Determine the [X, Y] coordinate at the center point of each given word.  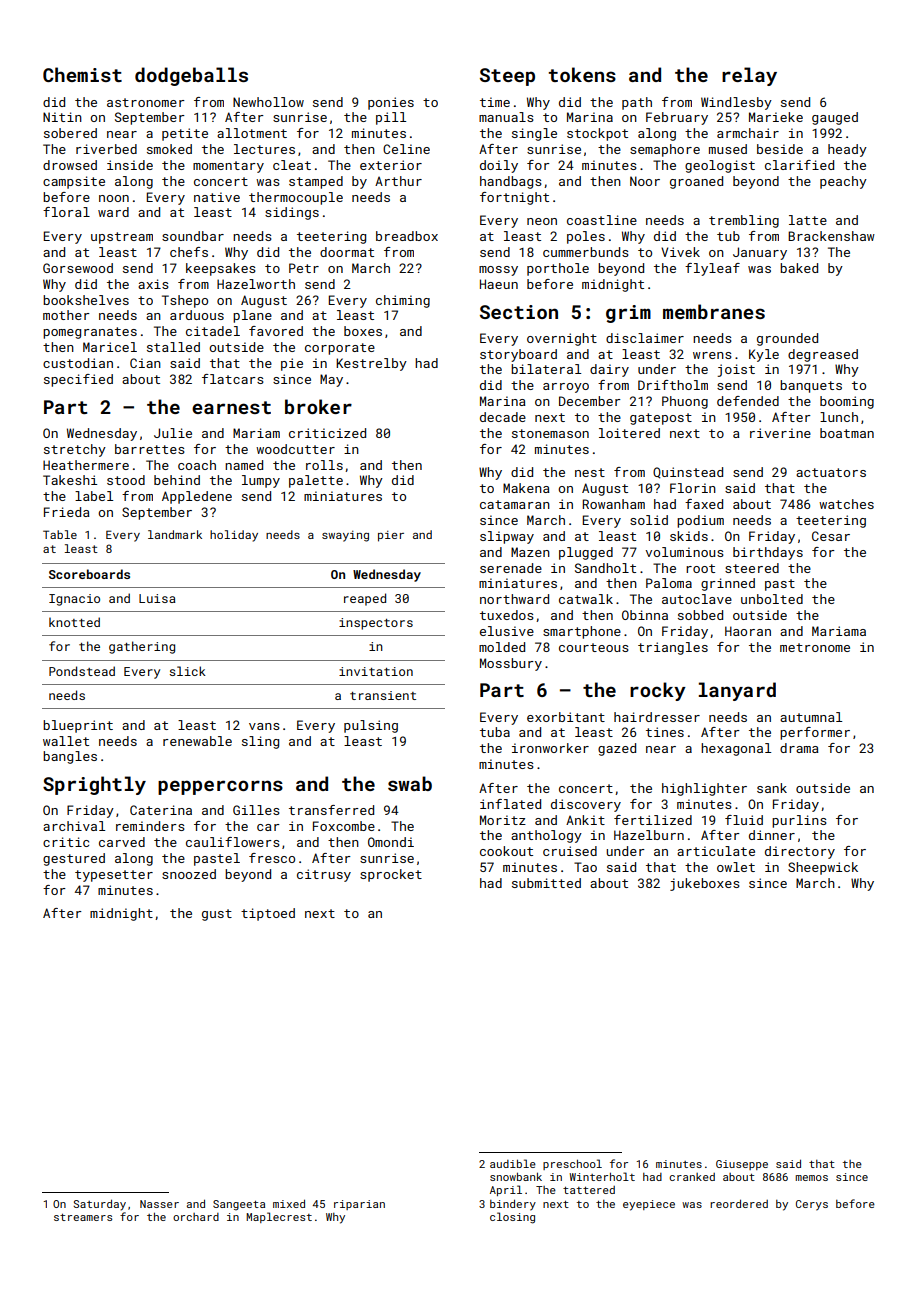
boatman [847, 433]
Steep [507, 77]
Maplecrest [279, 1217]
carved [122, 842]
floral [66, 212]
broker [318, 406]
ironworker [550, 748]
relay [749, 76]
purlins [799, 821]
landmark [175, 534]
